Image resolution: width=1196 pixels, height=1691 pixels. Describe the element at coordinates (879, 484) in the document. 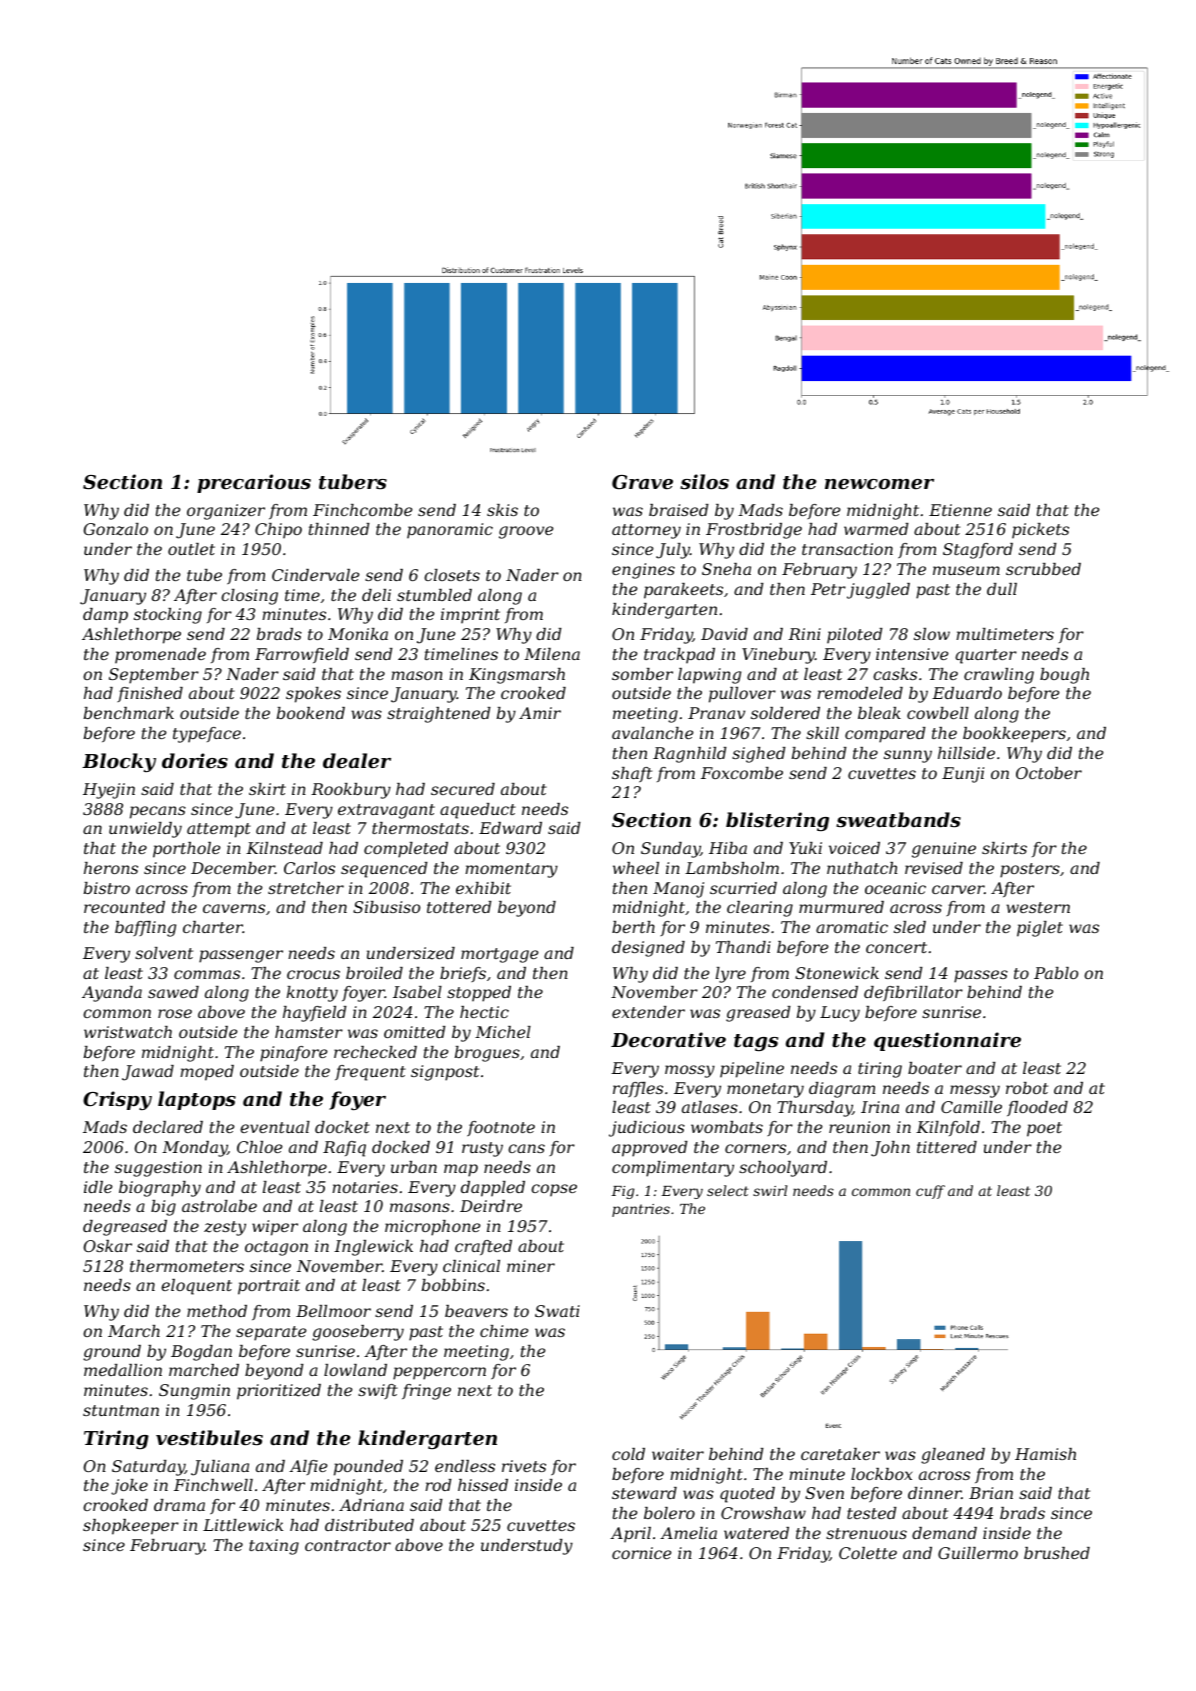

I see `newcomer` at that location.
